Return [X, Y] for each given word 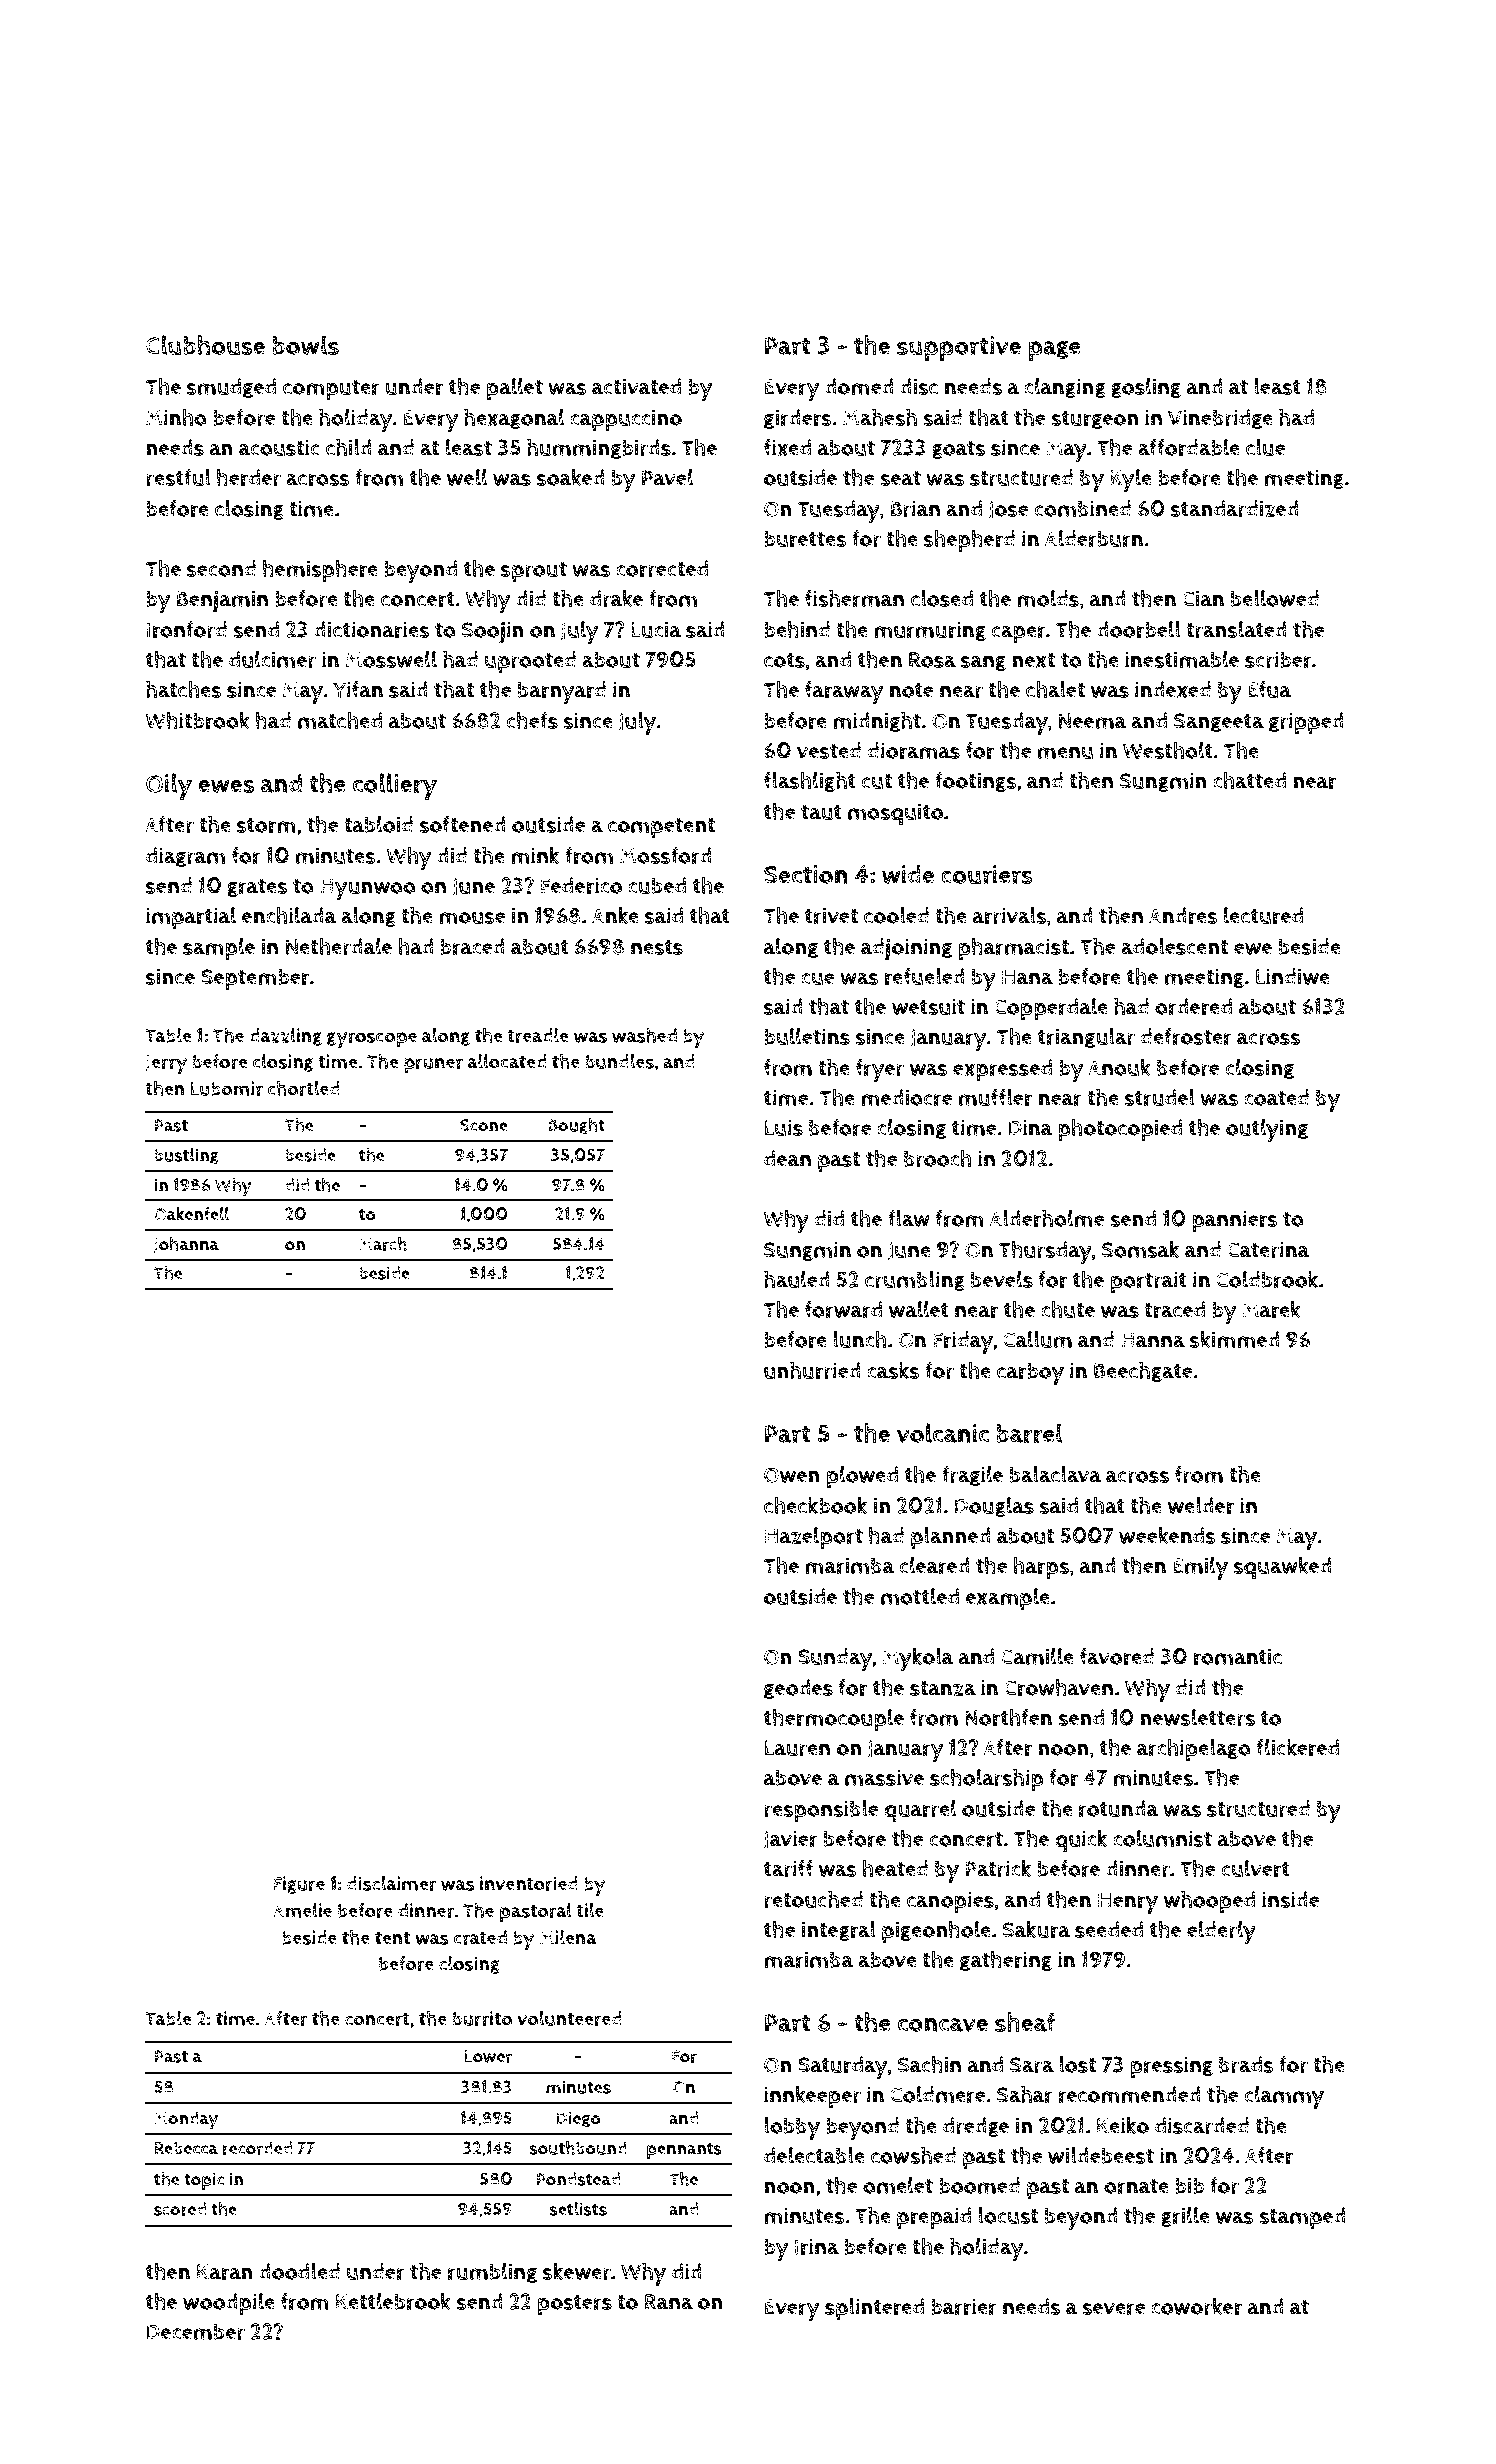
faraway [844, 692]
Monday [186, 2120]
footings [976, 782]
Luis [783, 1127]
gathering [1006, 1960]
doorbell [1139, 629]
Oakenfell [191, 1214]
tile [590, 1910]
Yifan [358, 689]
